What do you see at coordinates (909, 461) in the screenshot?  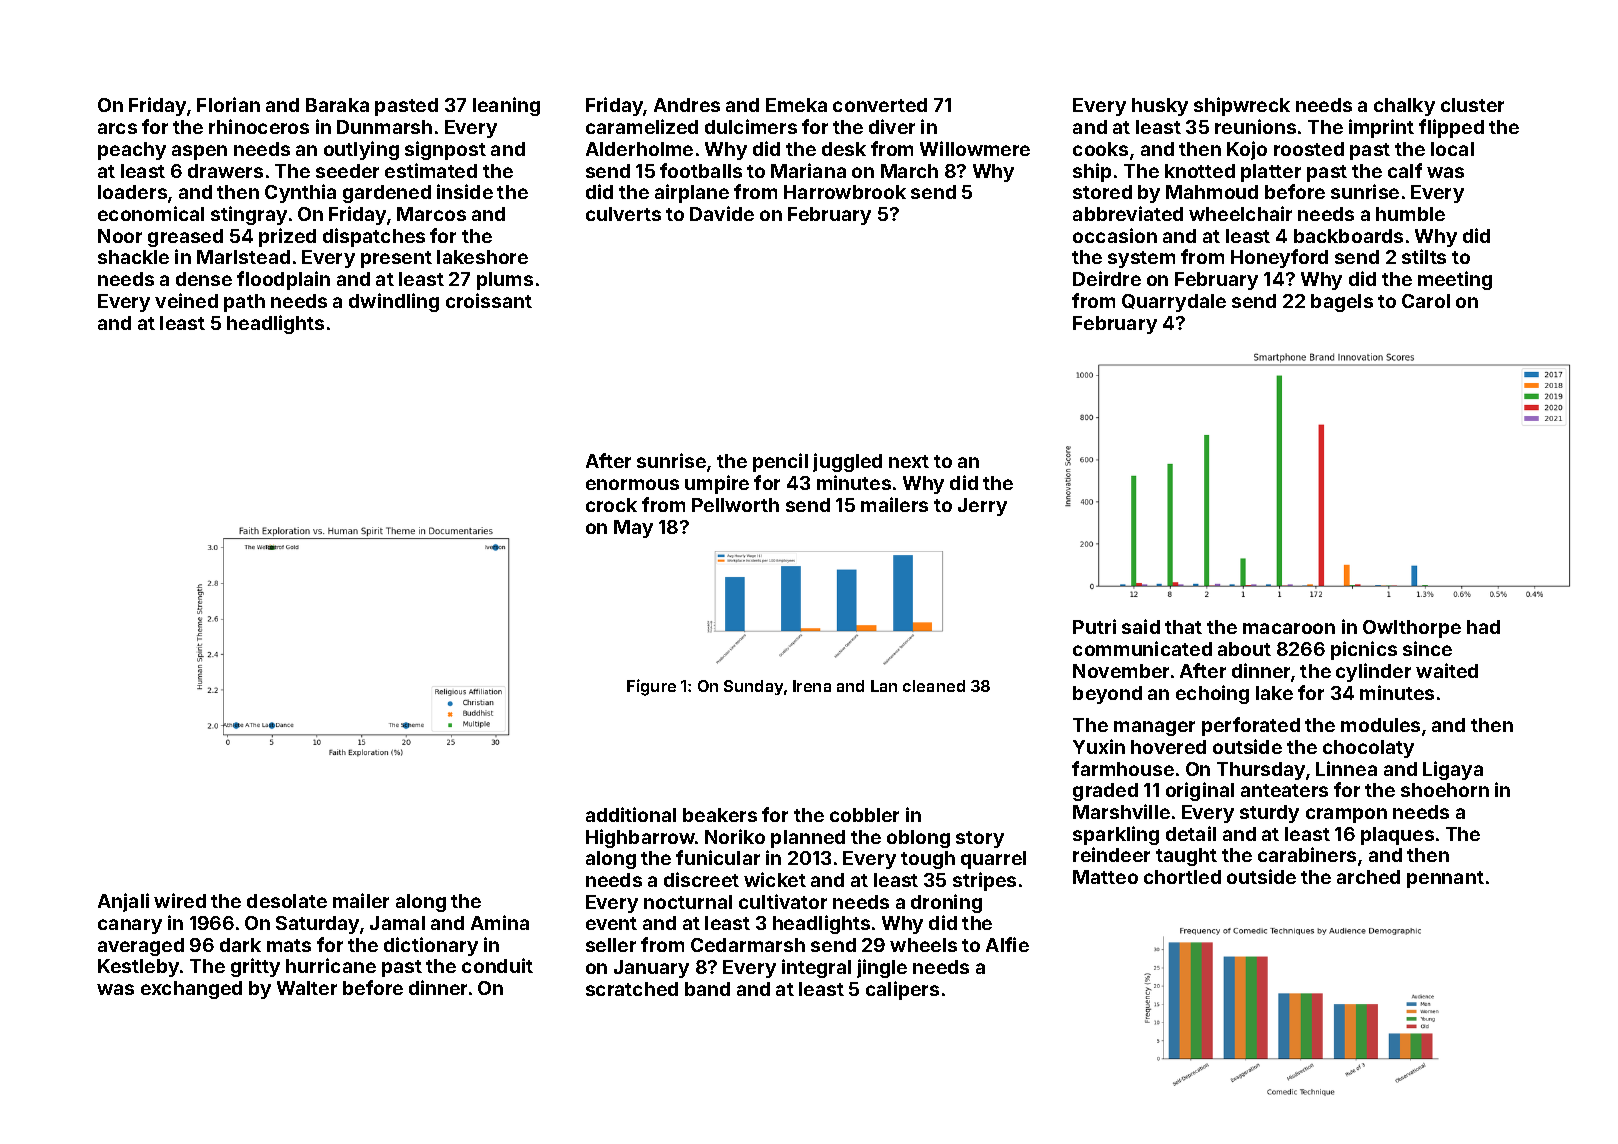 I see `next` at bounding box center [909, 461].
